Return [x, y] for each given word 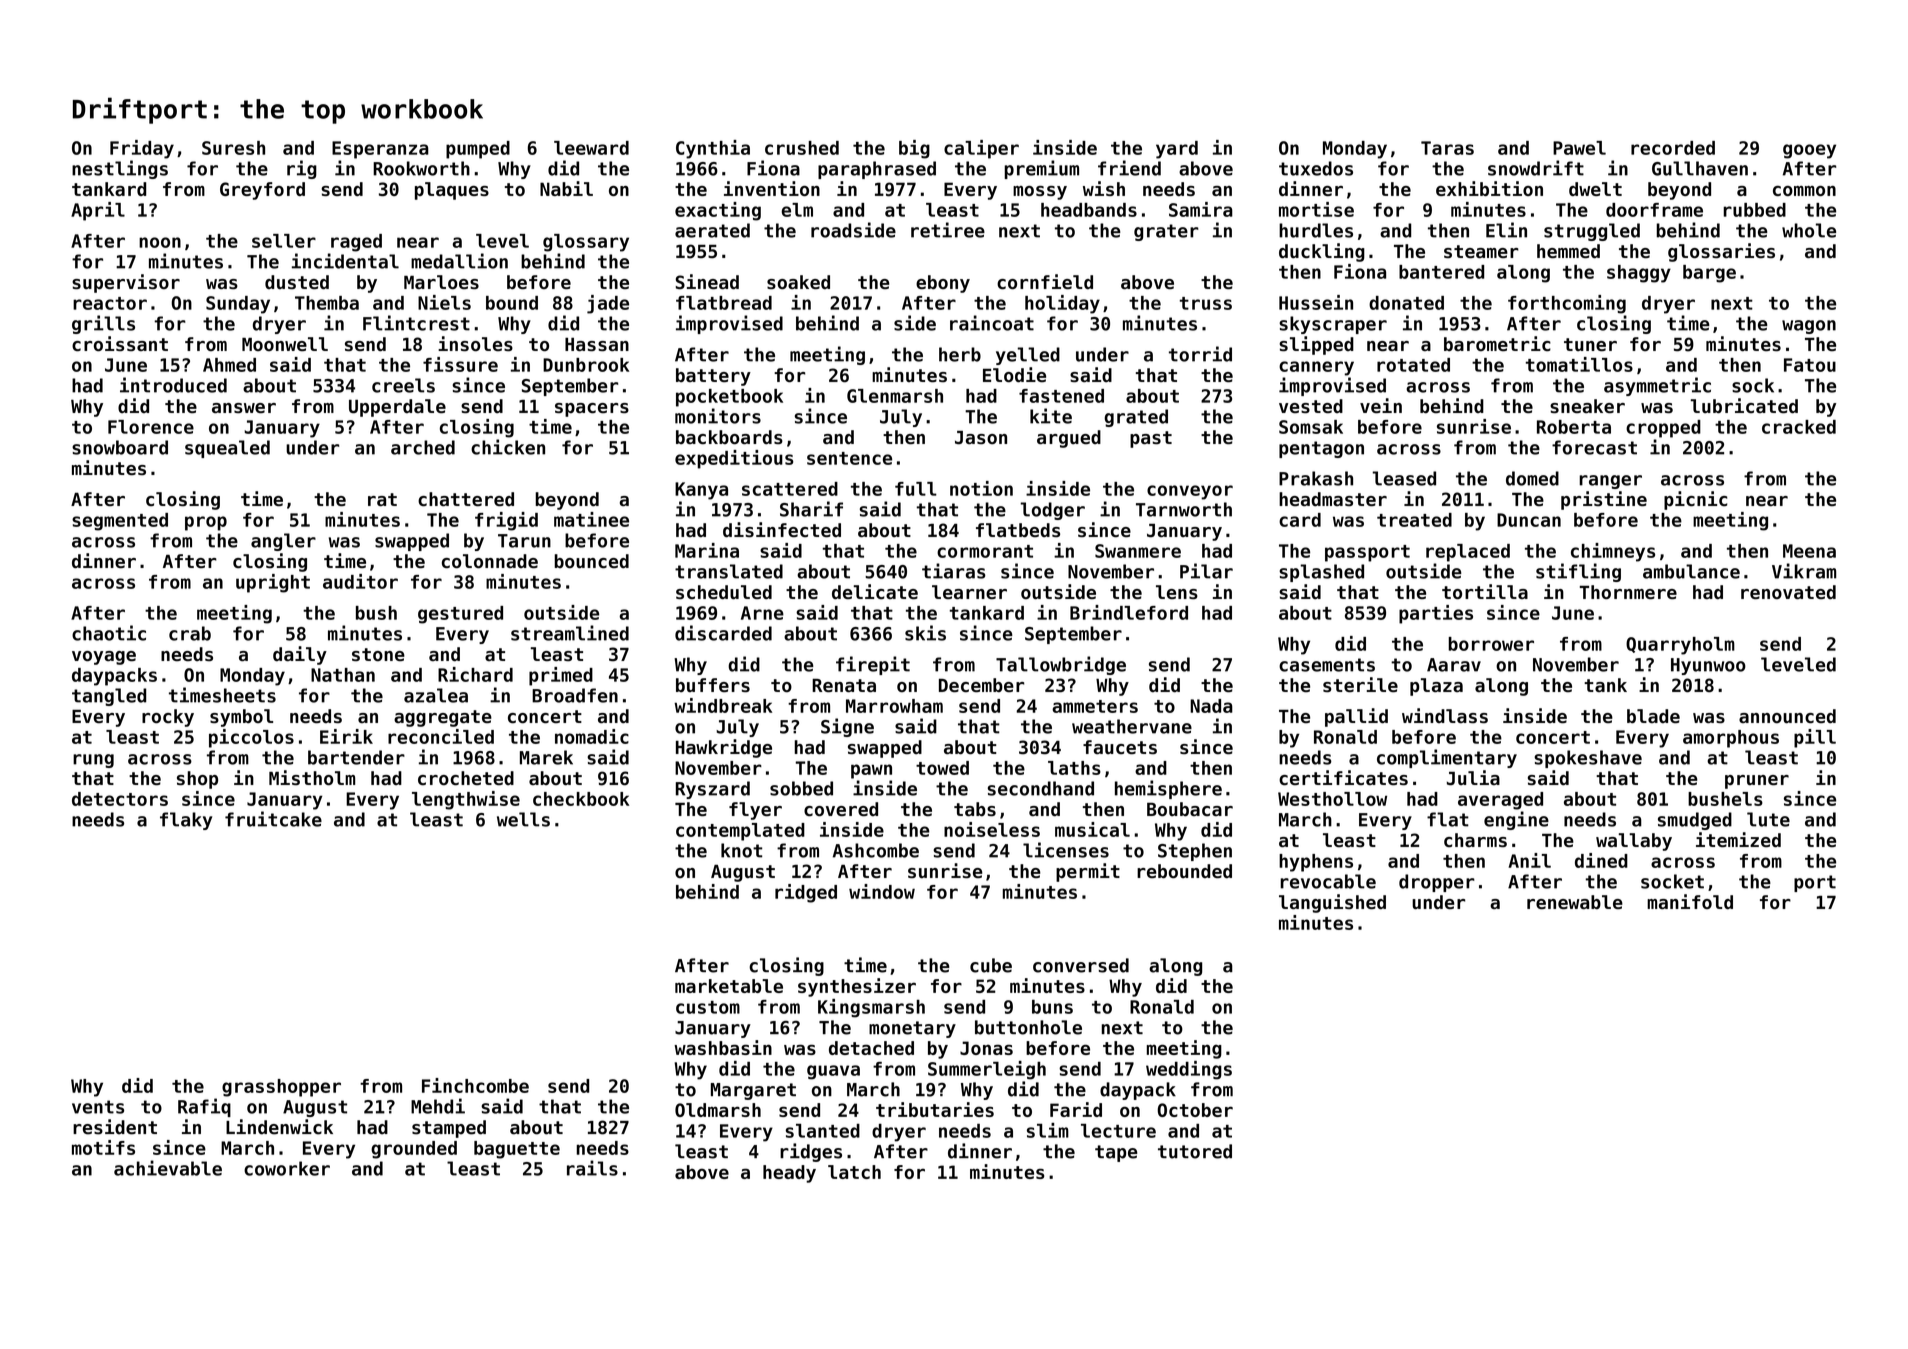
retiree [948, 230]
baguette [517, 1150]
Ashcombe [876, 850]
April [98, 211]
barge [1709, 274]
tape [1116, 1153]
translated [729, 571]
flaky [186, 821]
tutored [1195, 1151]
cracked [1799, 427]
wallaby [1634, 842]
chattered [466, 499]
